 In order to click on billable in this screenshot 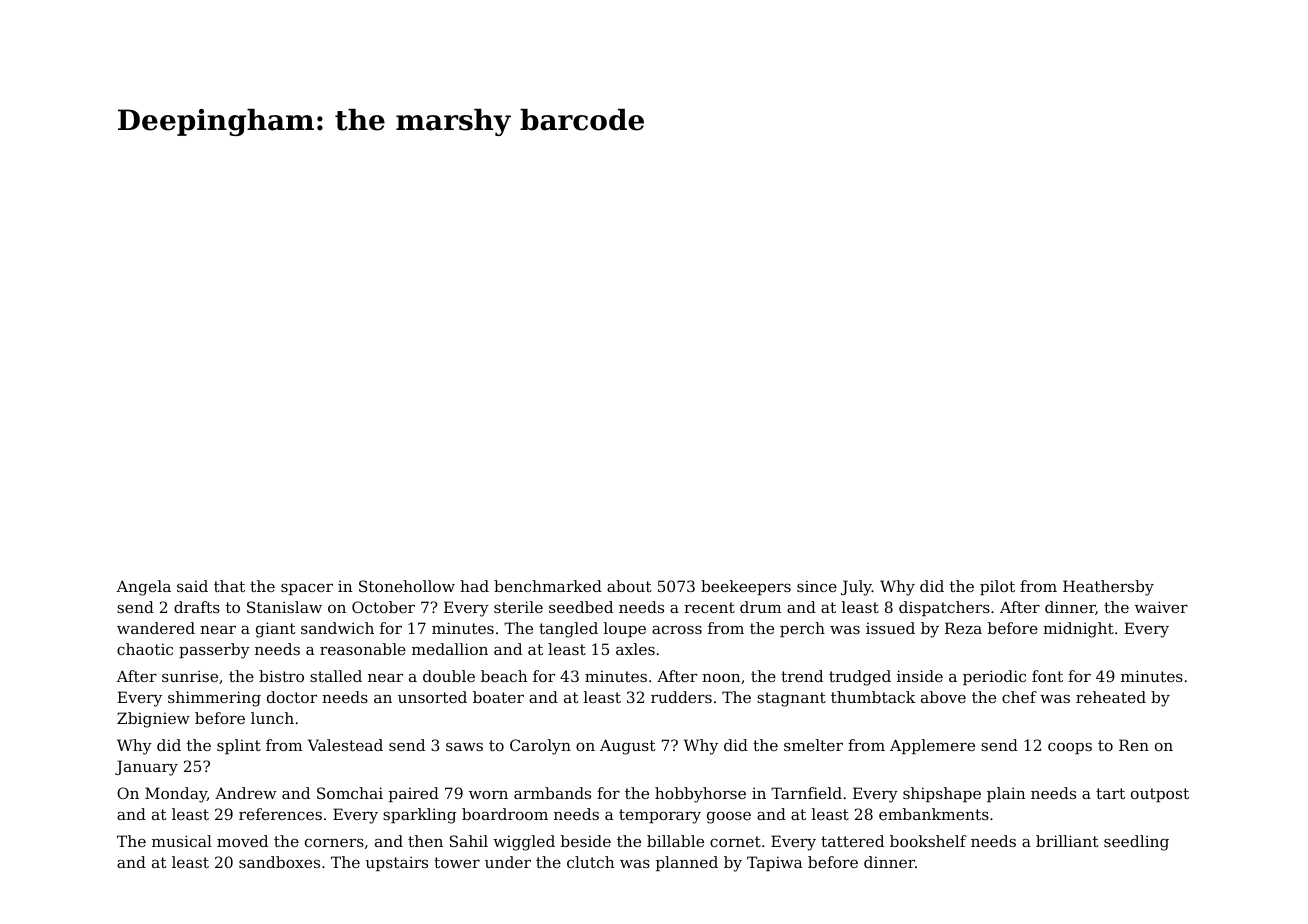, I will do `click(675, 841)`.
